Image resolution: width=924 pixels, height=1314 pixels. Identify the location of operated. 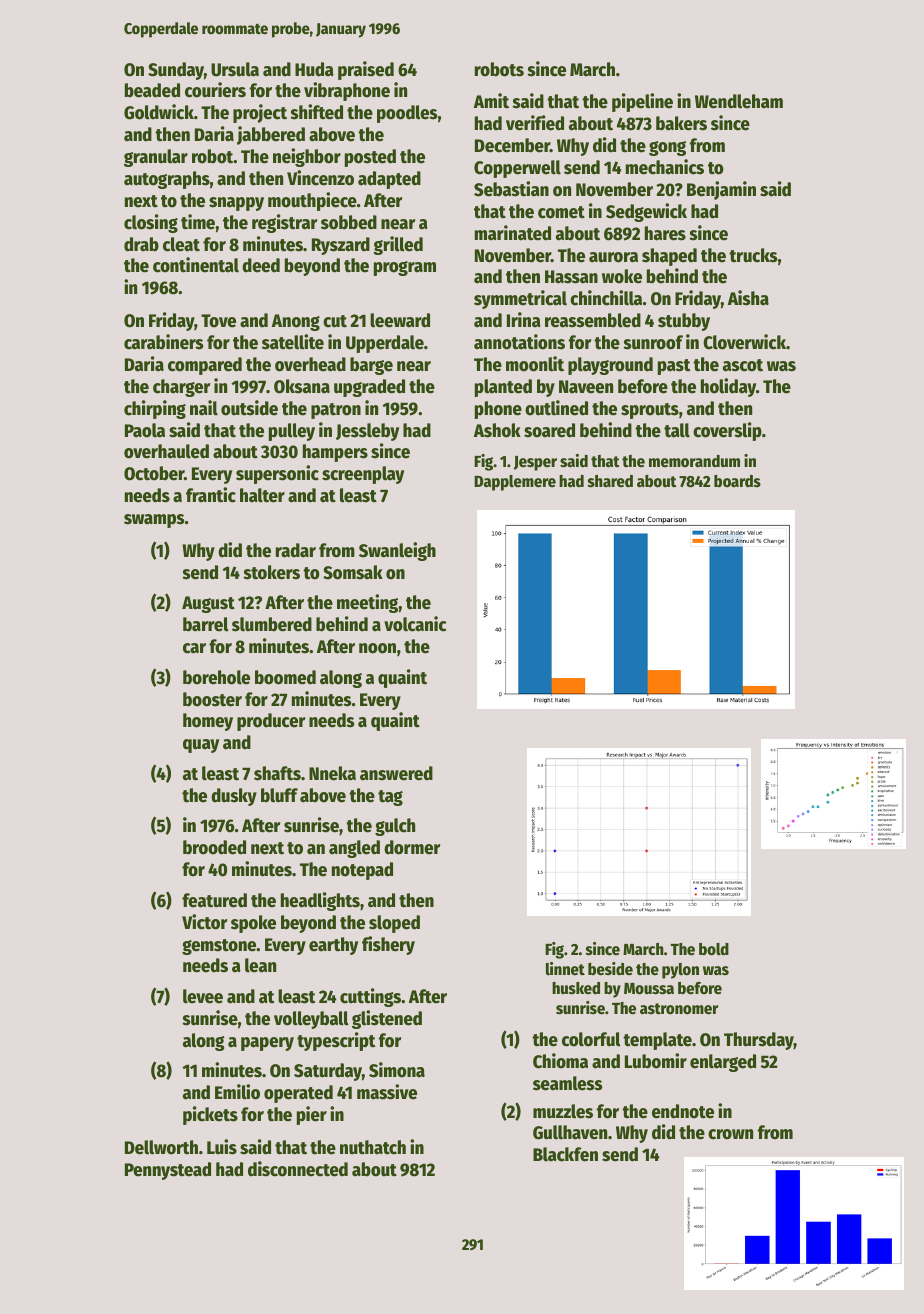
(298, 1094).
